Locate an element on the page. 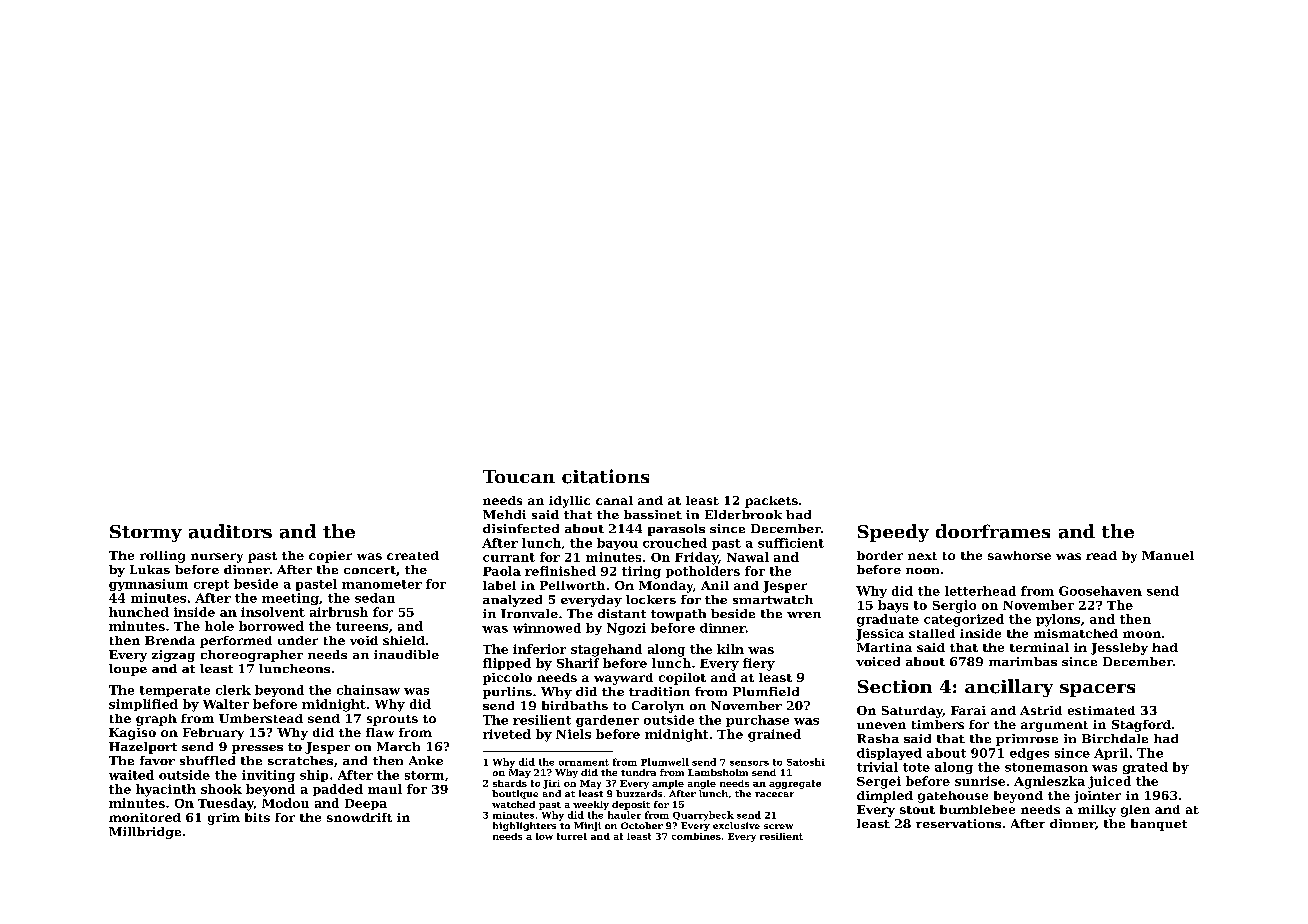 This document has height=924, width=1308. void is located at coordinates (364, 640).
